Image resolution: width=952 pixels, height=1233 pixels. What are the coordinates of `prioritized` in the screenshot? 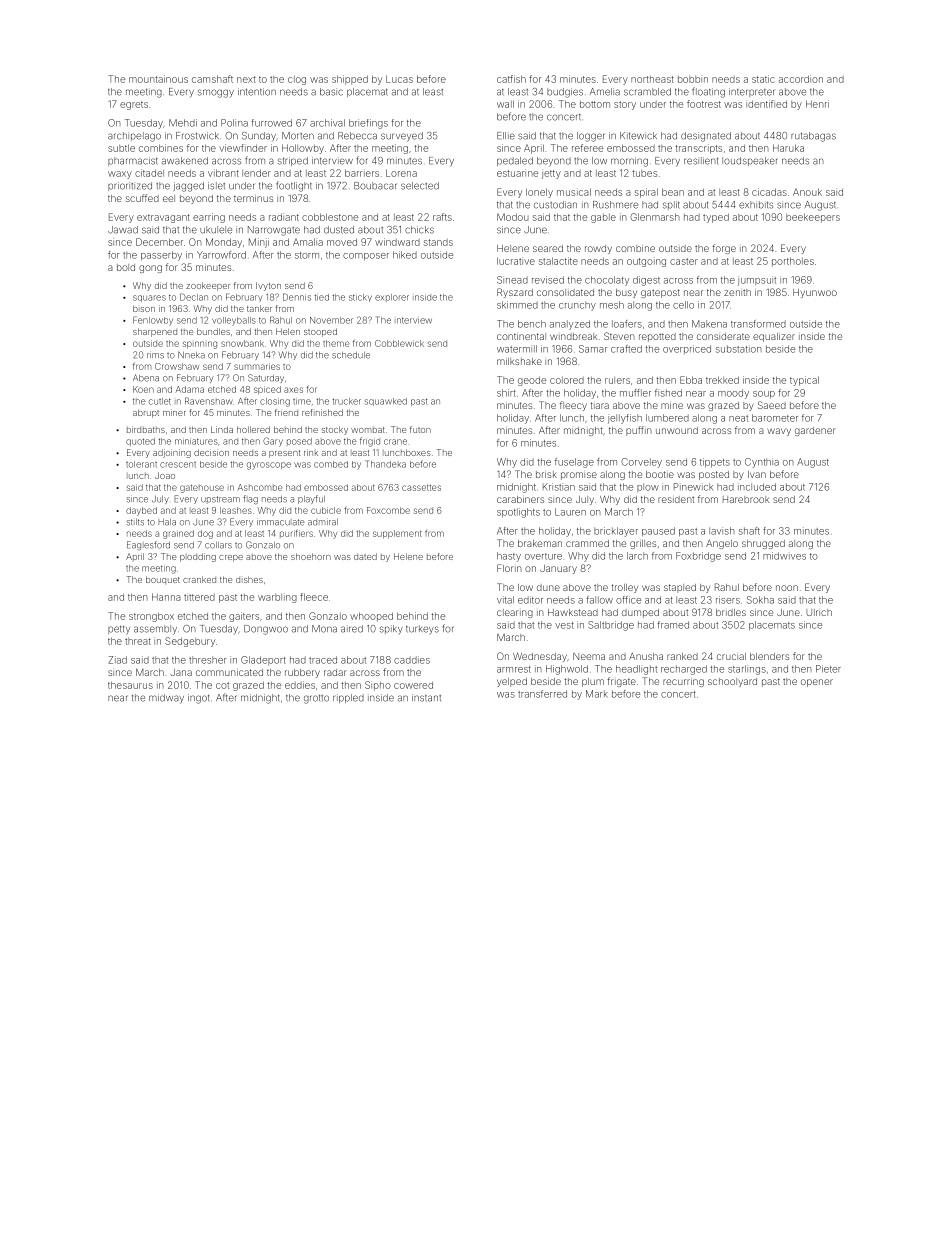 It's located at (130, 186).
